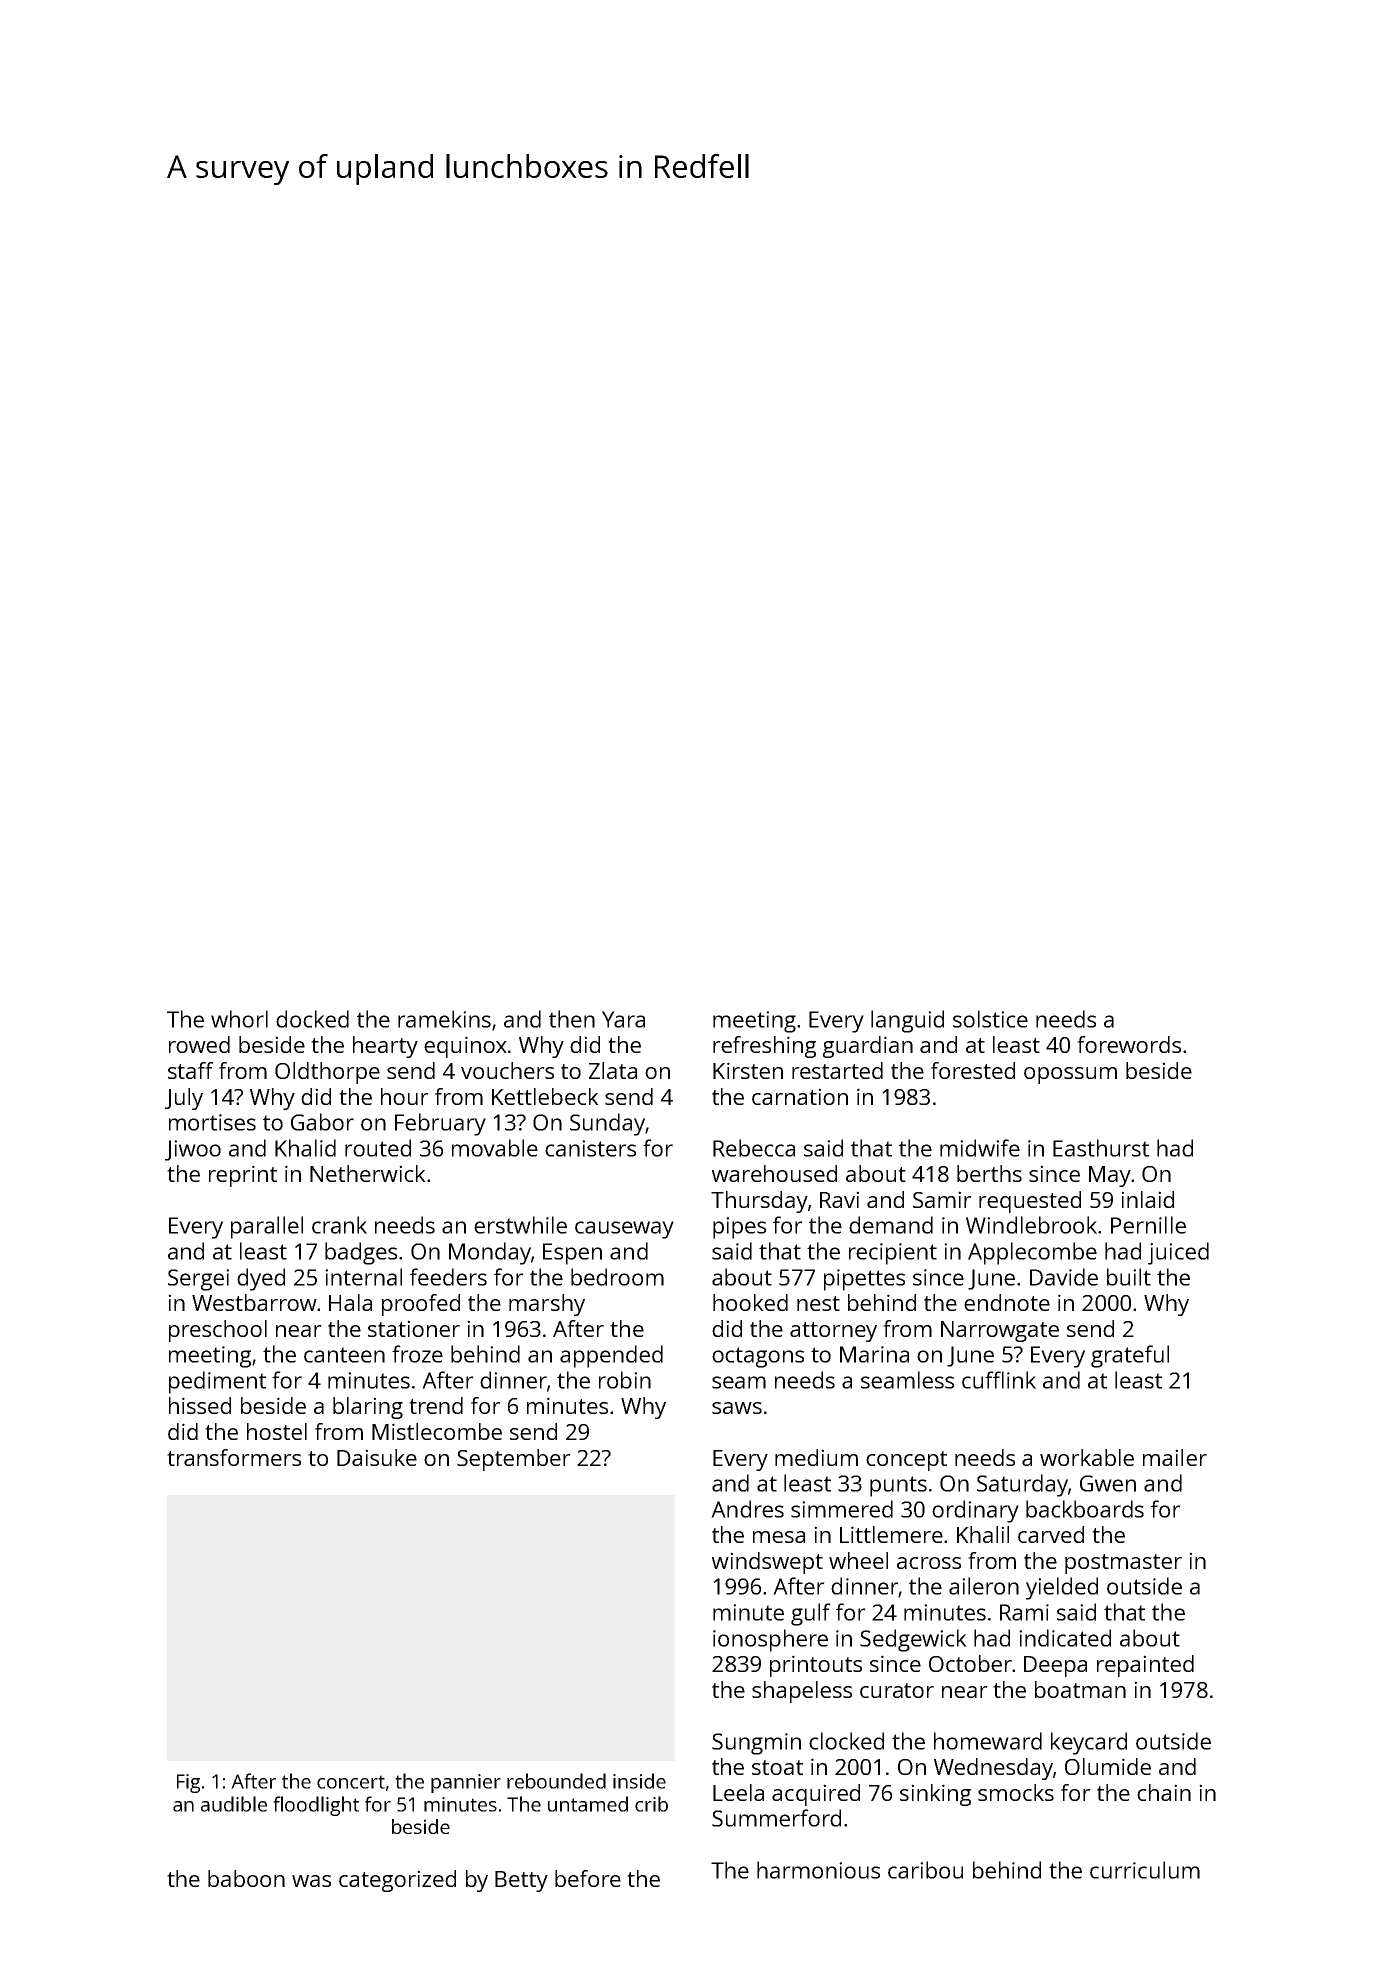  Describe the element at coordinates (1032, 1253) in the page. I see `Applecombe` at that location.
